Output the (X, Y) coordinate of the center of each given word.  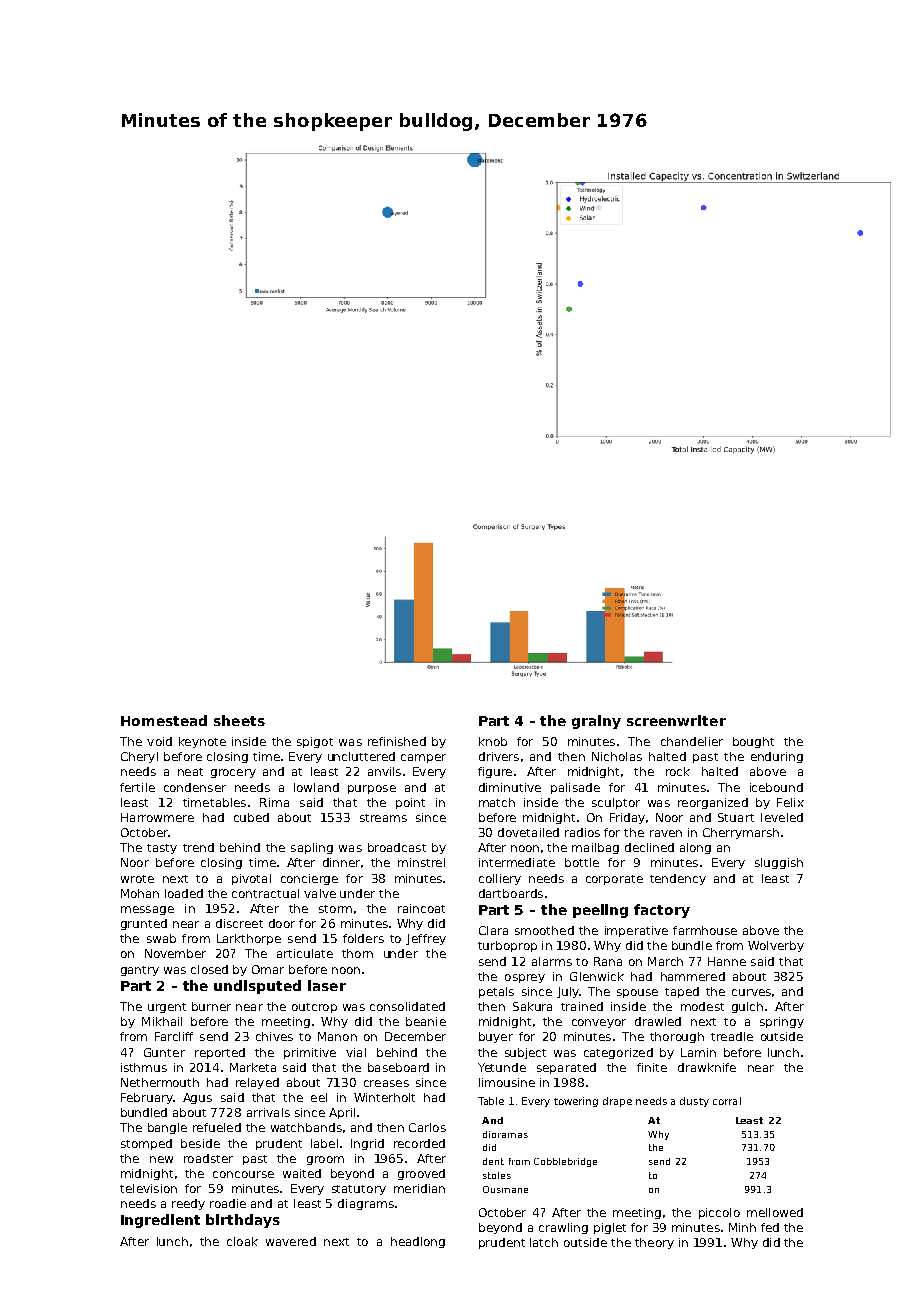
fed (770, 1227)
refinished (397, 741)
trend (198, 847)
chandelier (692, 741)
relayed (257, 1083)
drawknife (707, 1067)
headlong (418, 1242)
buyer (496, 1037)
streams (383, 818)
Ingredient (160, 1221)
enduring (777, 757)
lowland (316, 787)
